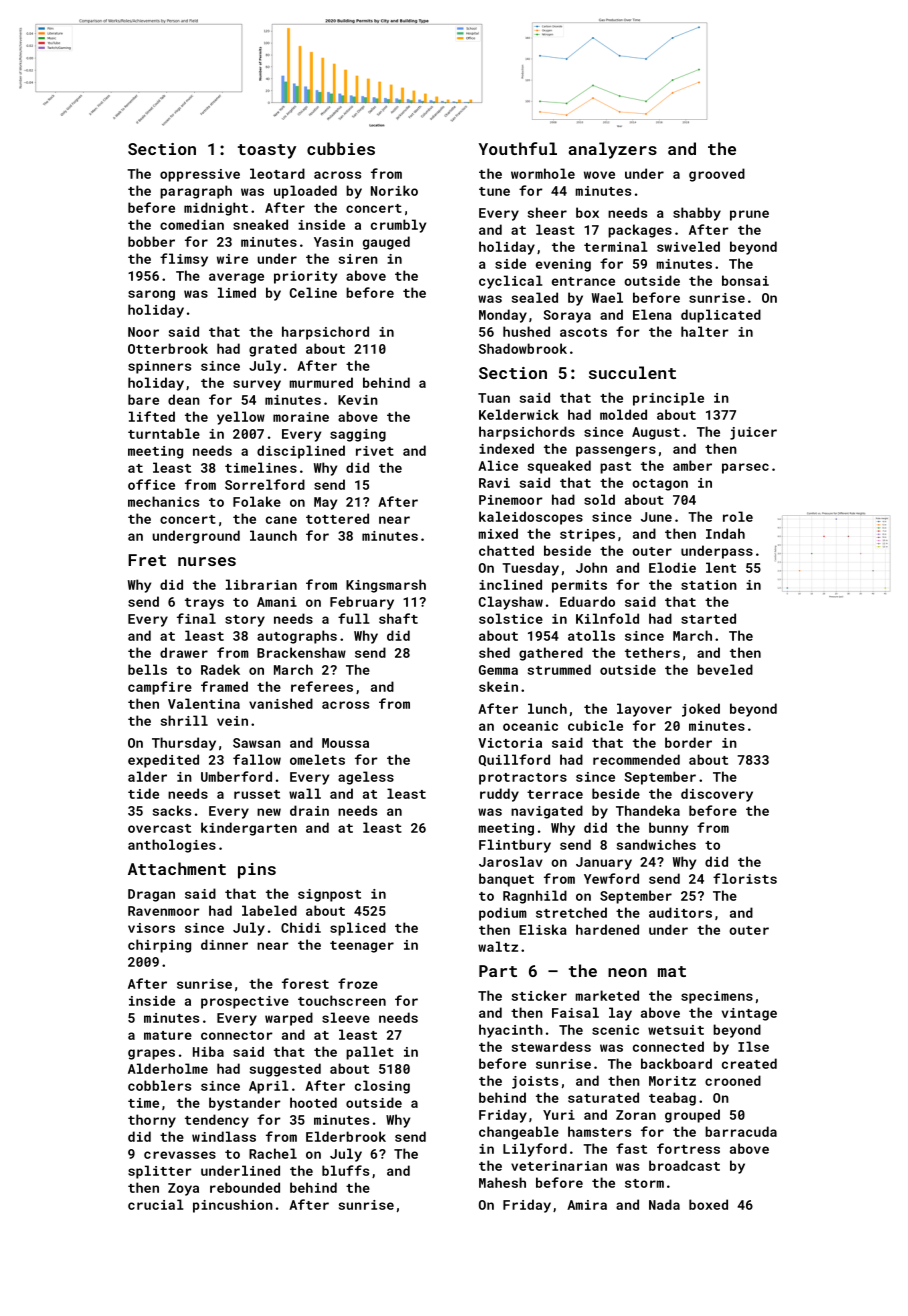 This screenshot has width=908, height=1316. I want to click on border, so click(688, 742).
